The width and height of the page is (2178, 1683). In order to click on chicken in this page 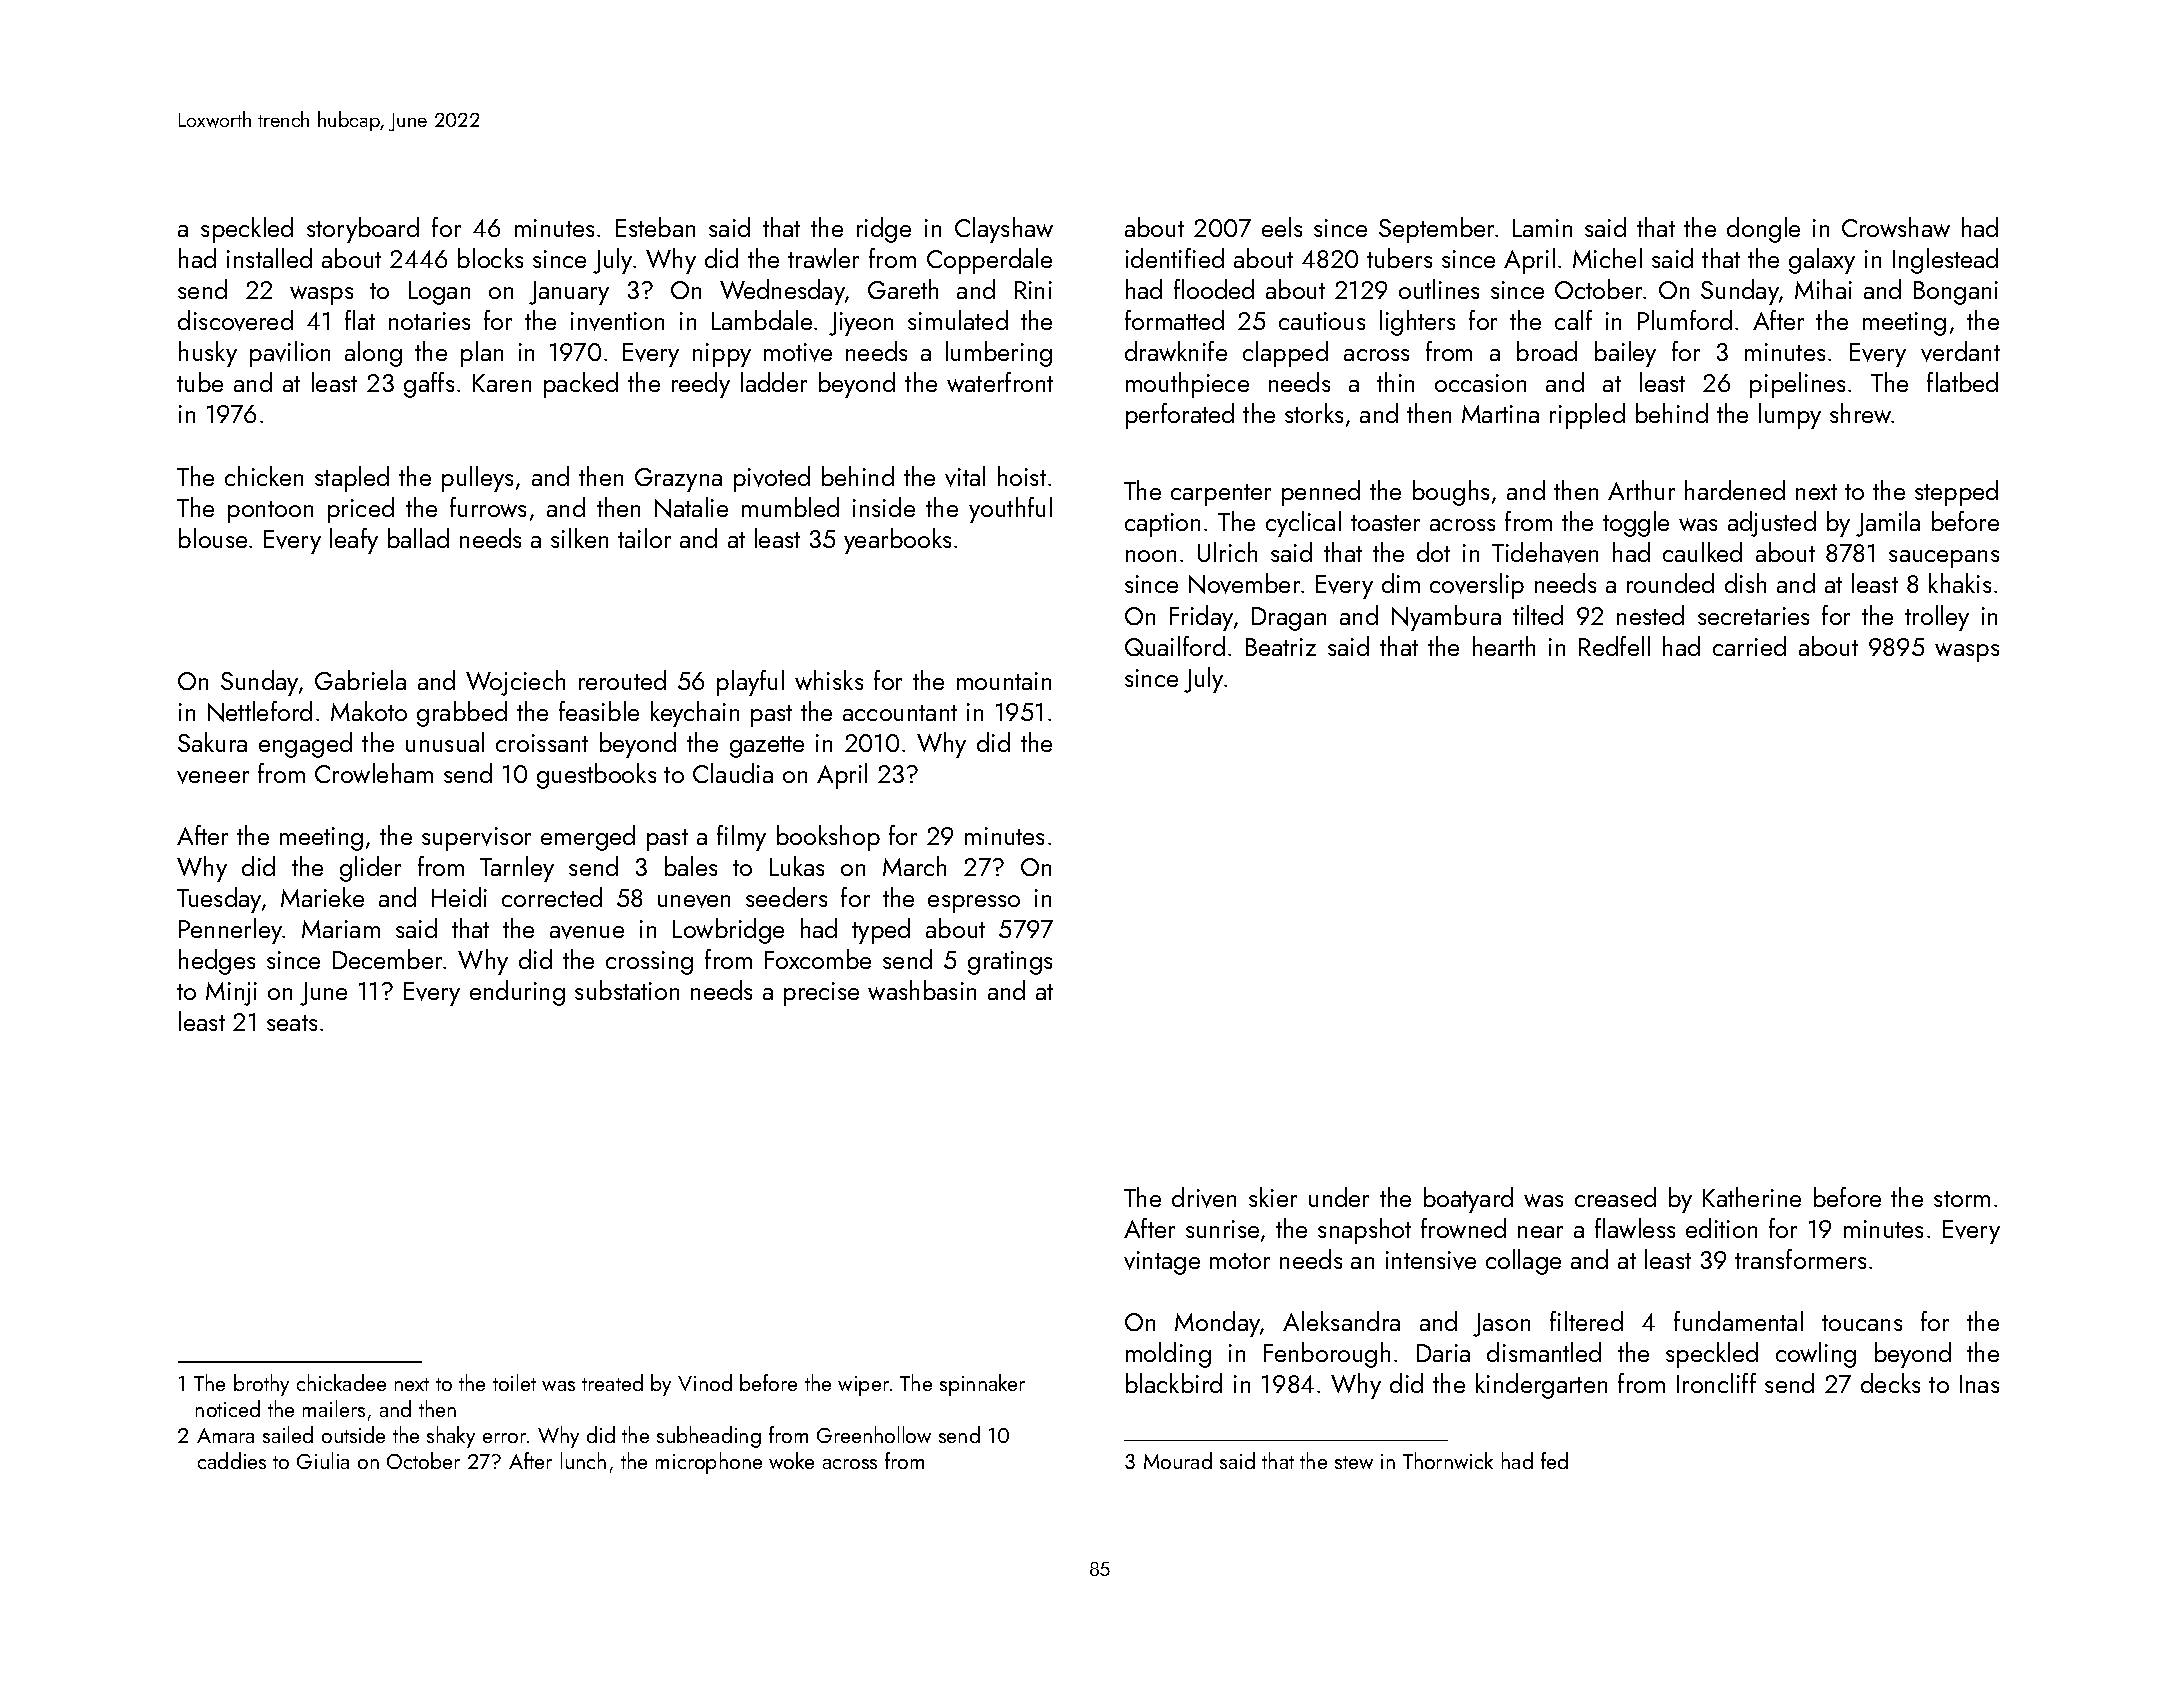, I will do `click(264, 476)`.
